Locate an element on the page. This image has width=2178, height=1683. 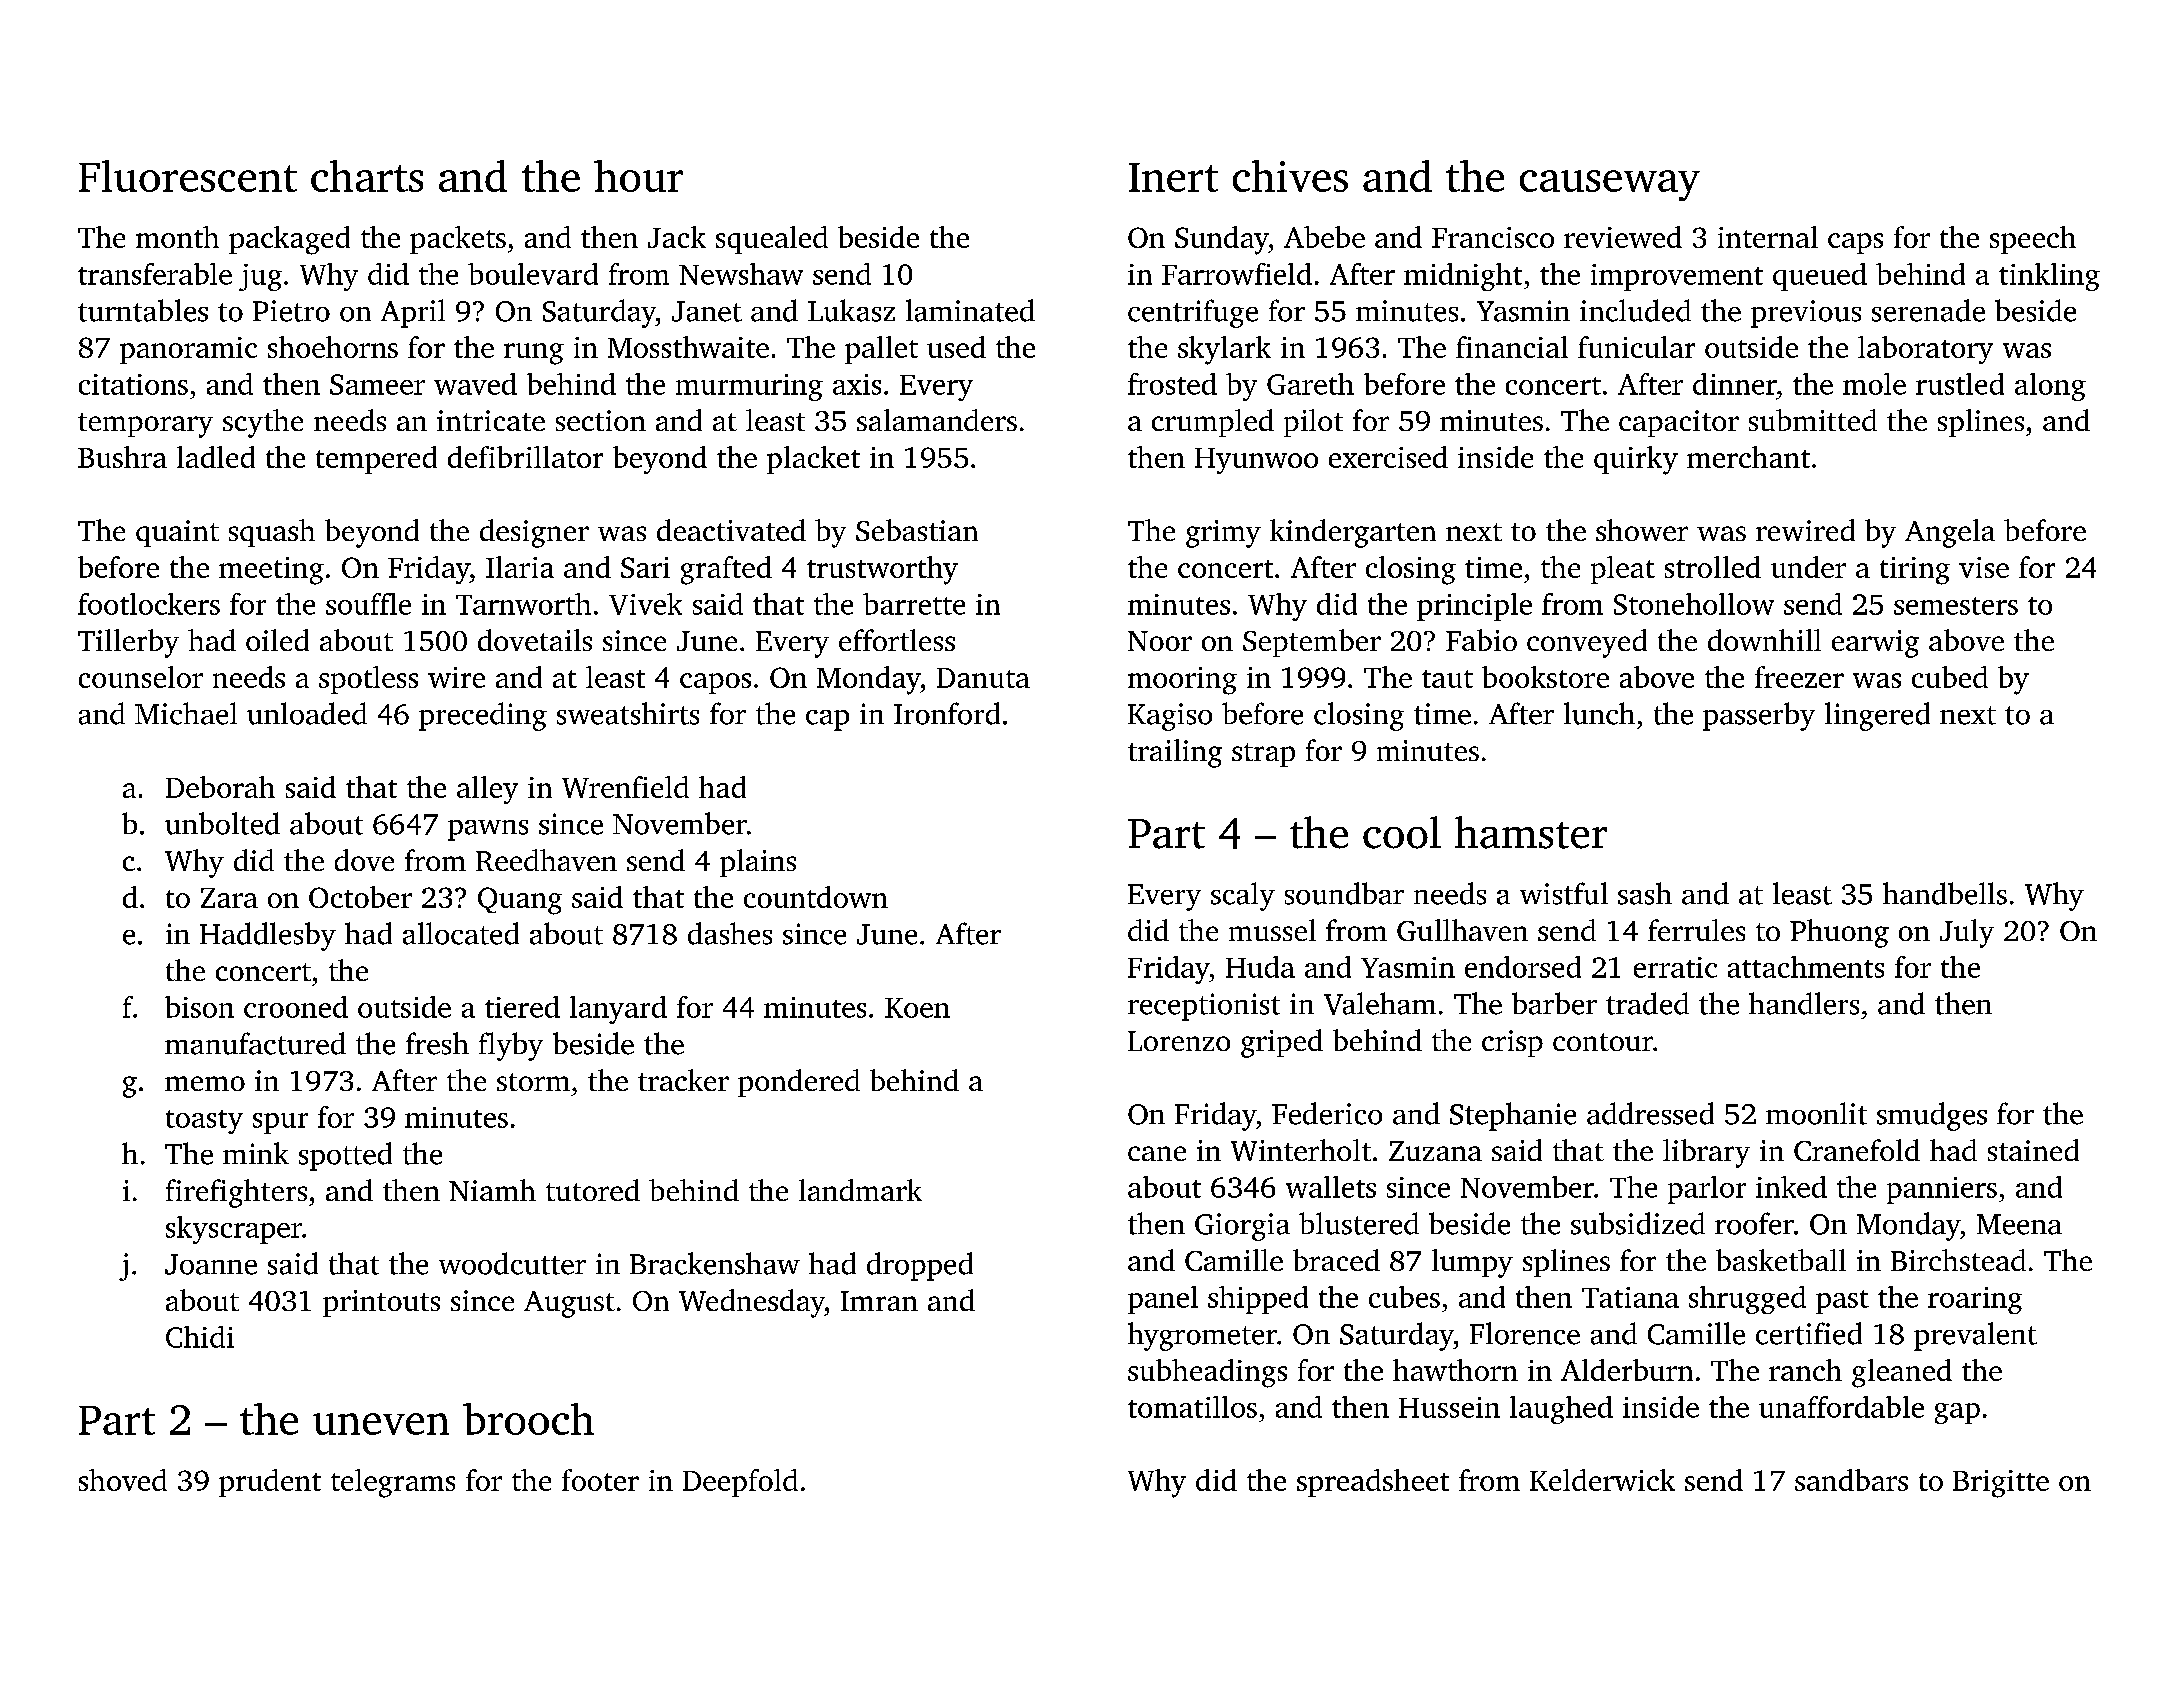
grimy is located at coordinates (1223, 534).
